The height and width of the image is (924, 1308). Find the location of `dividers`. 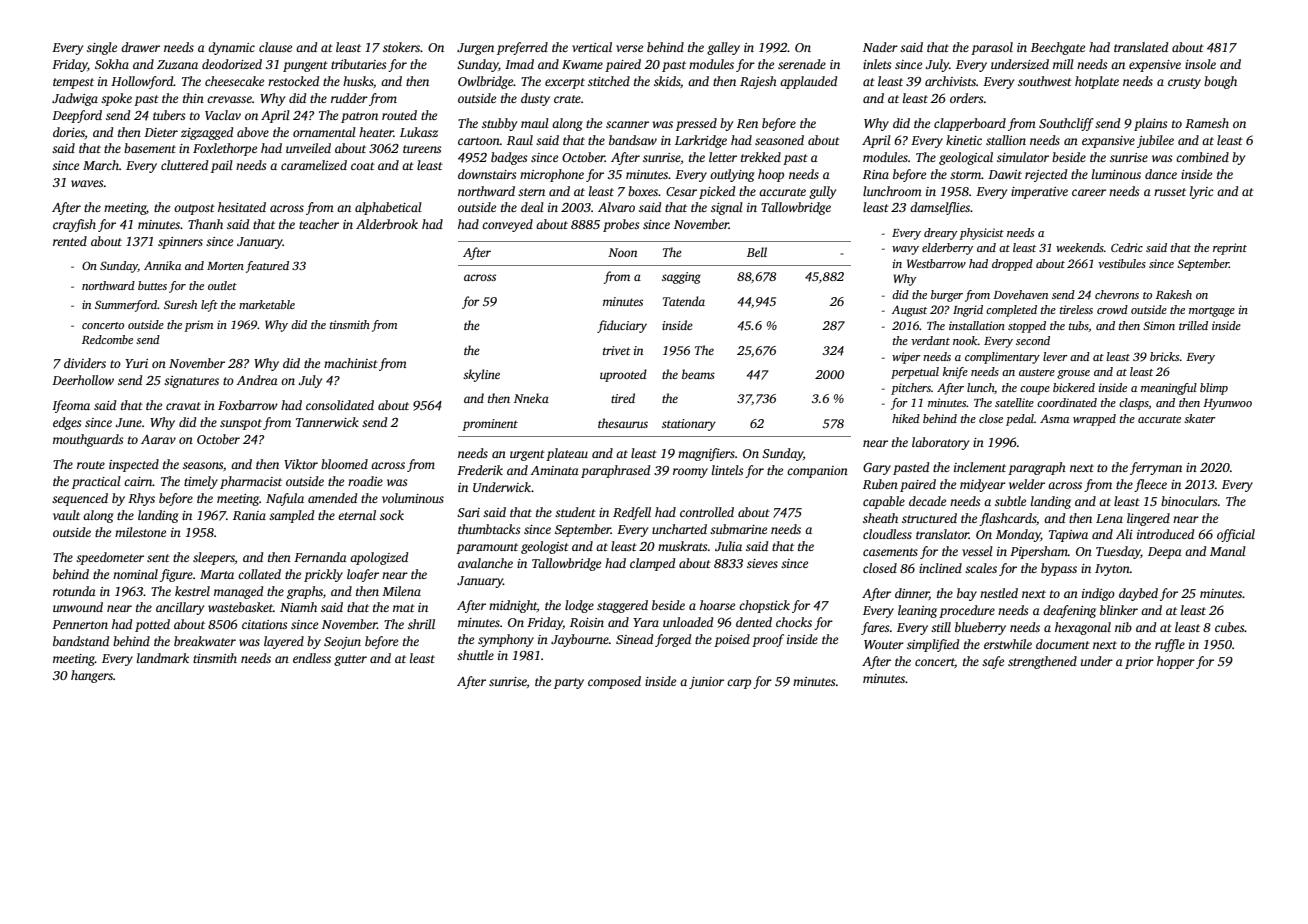

dividers is located at coordinates (85, 363).
